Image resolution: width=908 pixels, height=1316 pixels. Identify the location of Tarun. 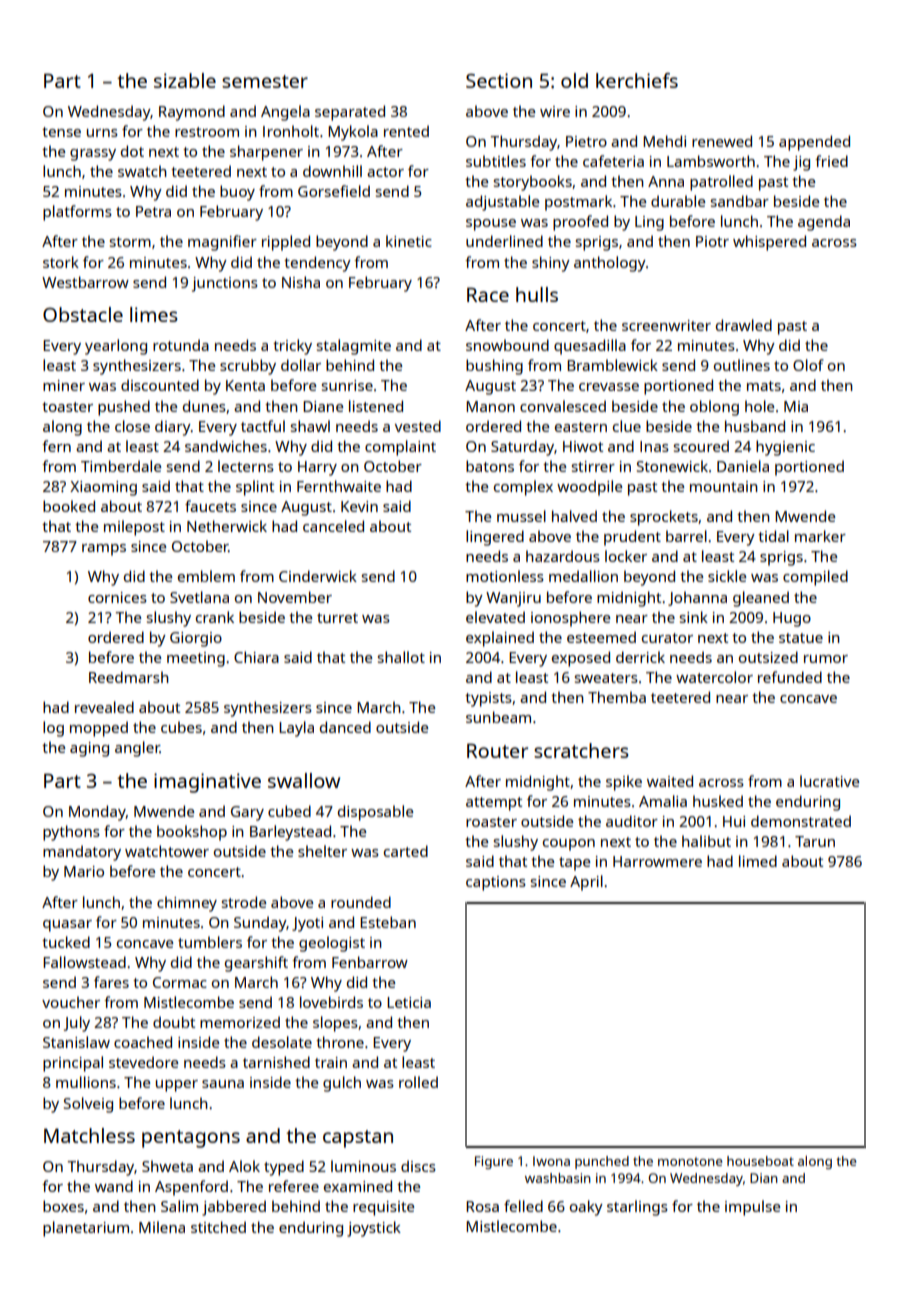
(815, 841).
